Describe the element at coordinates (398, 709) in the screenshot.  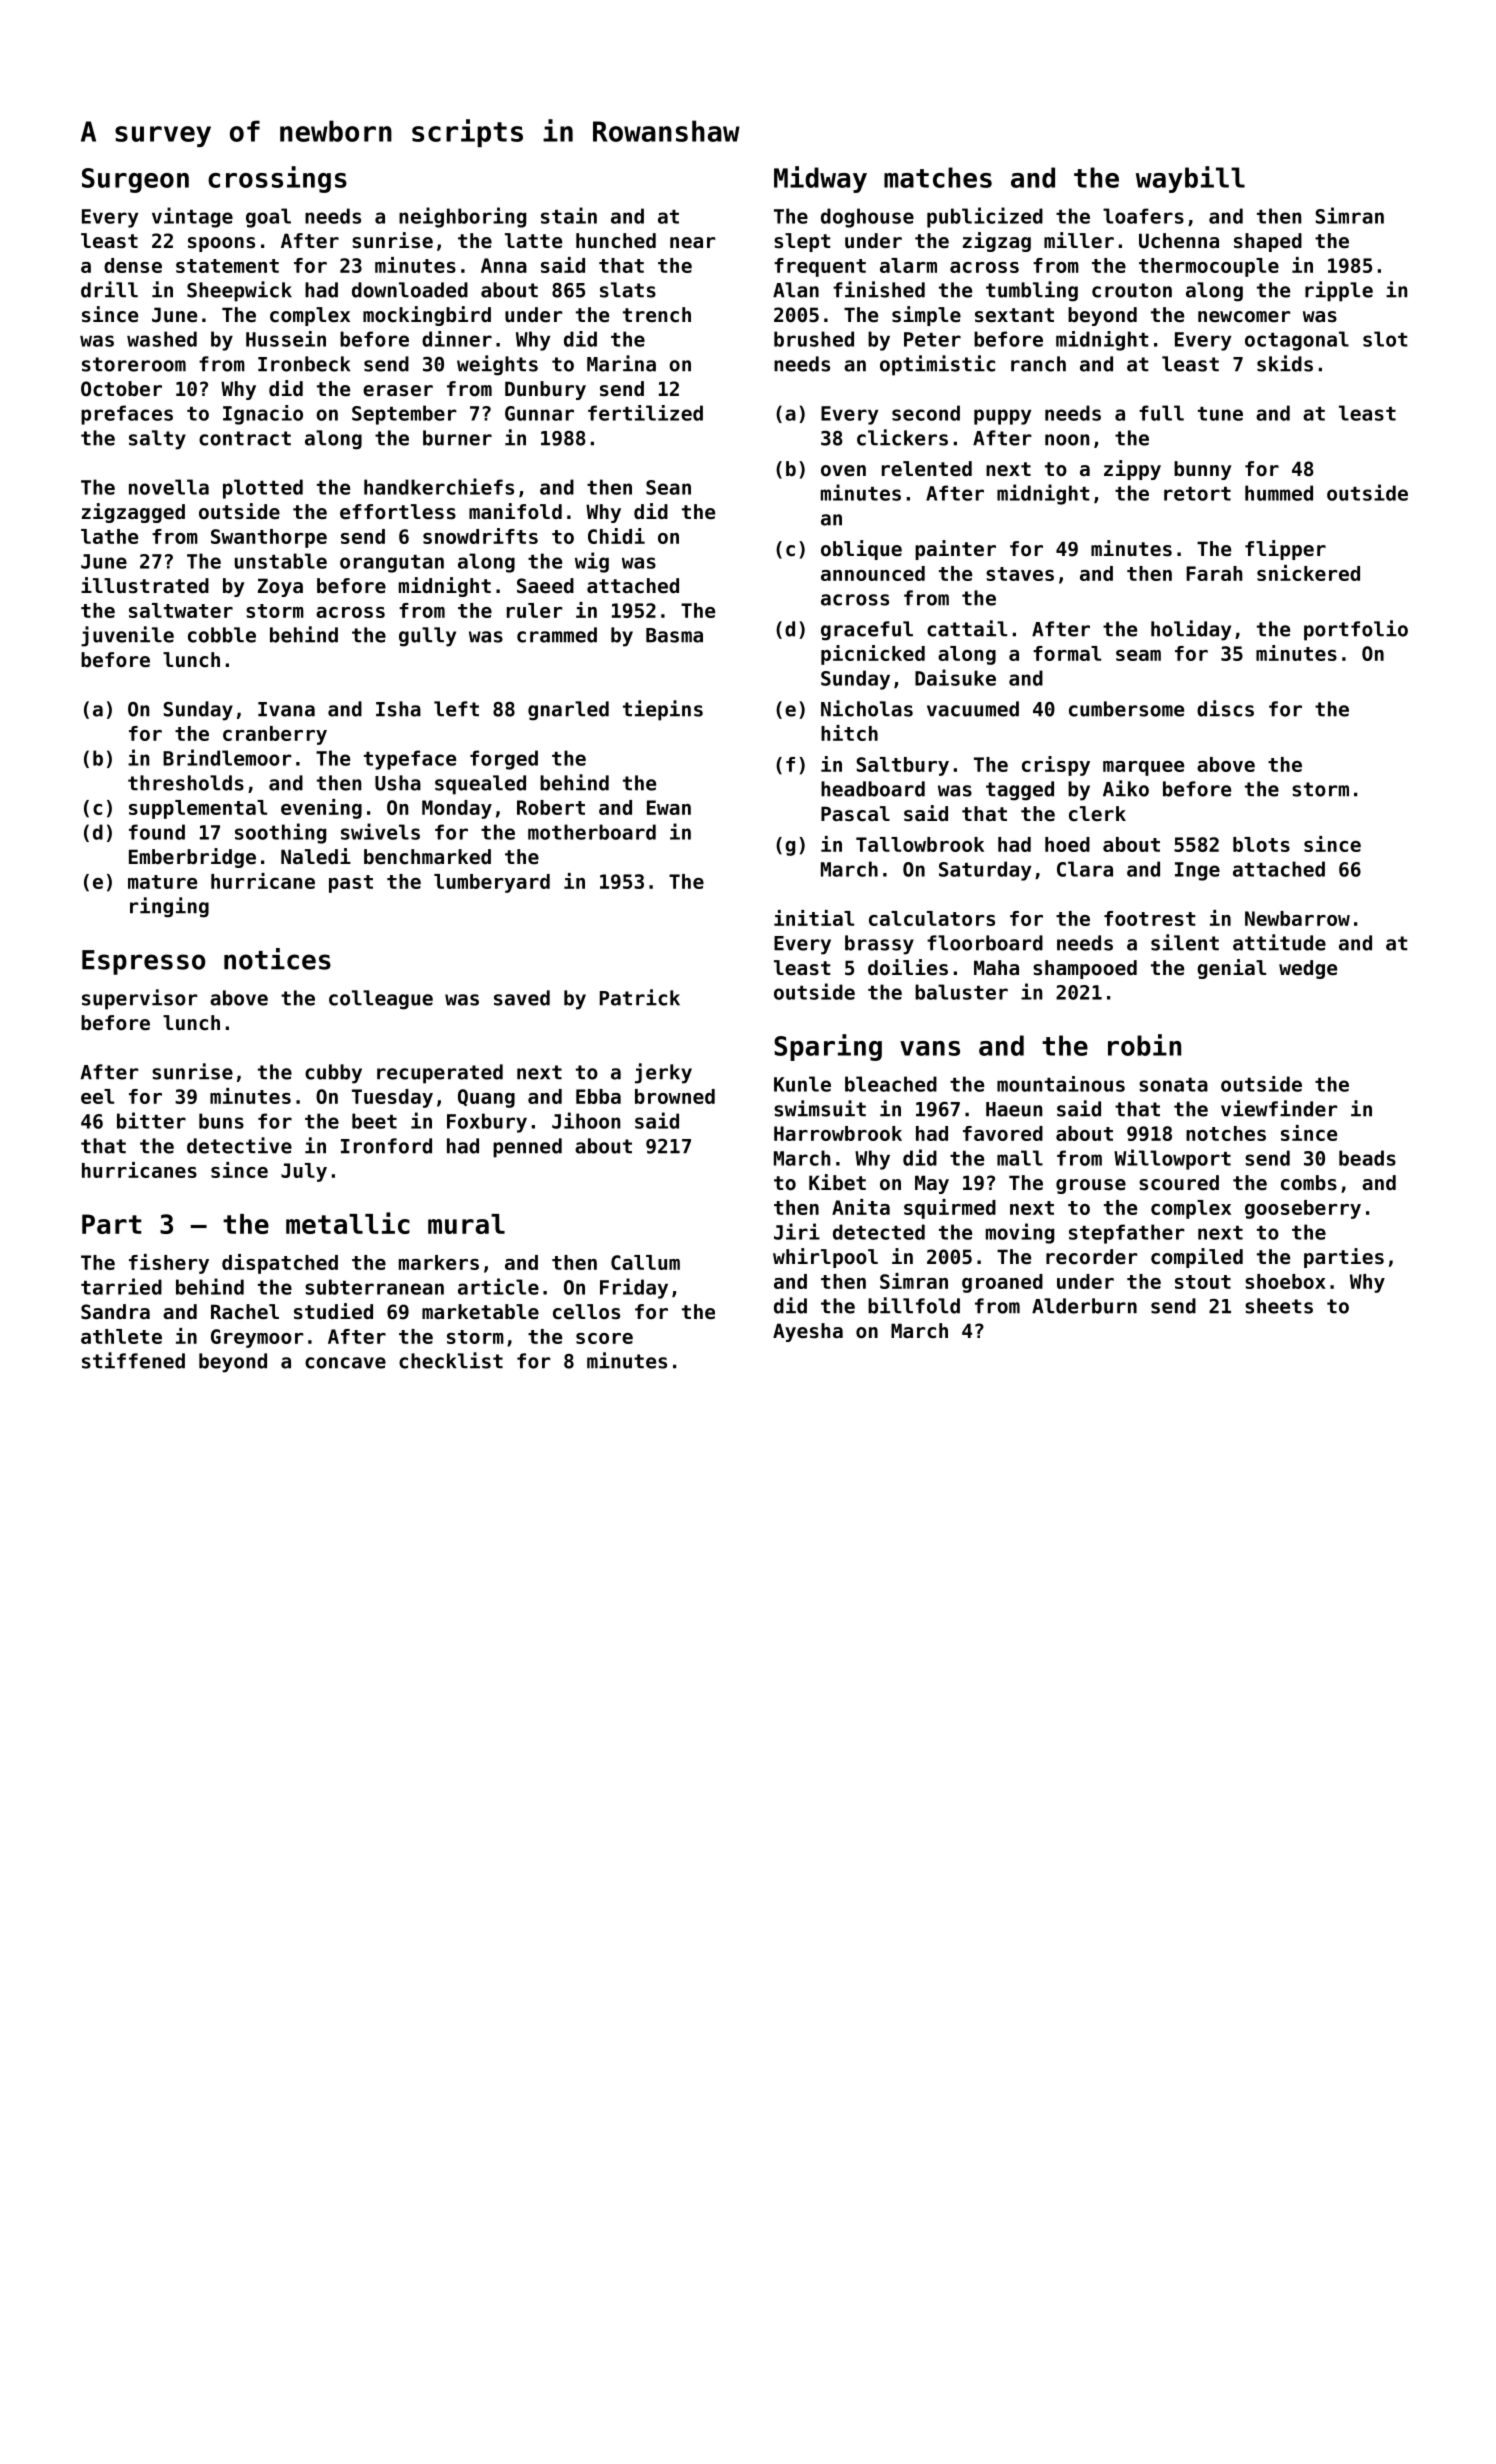
I see `Isha` at that location.
